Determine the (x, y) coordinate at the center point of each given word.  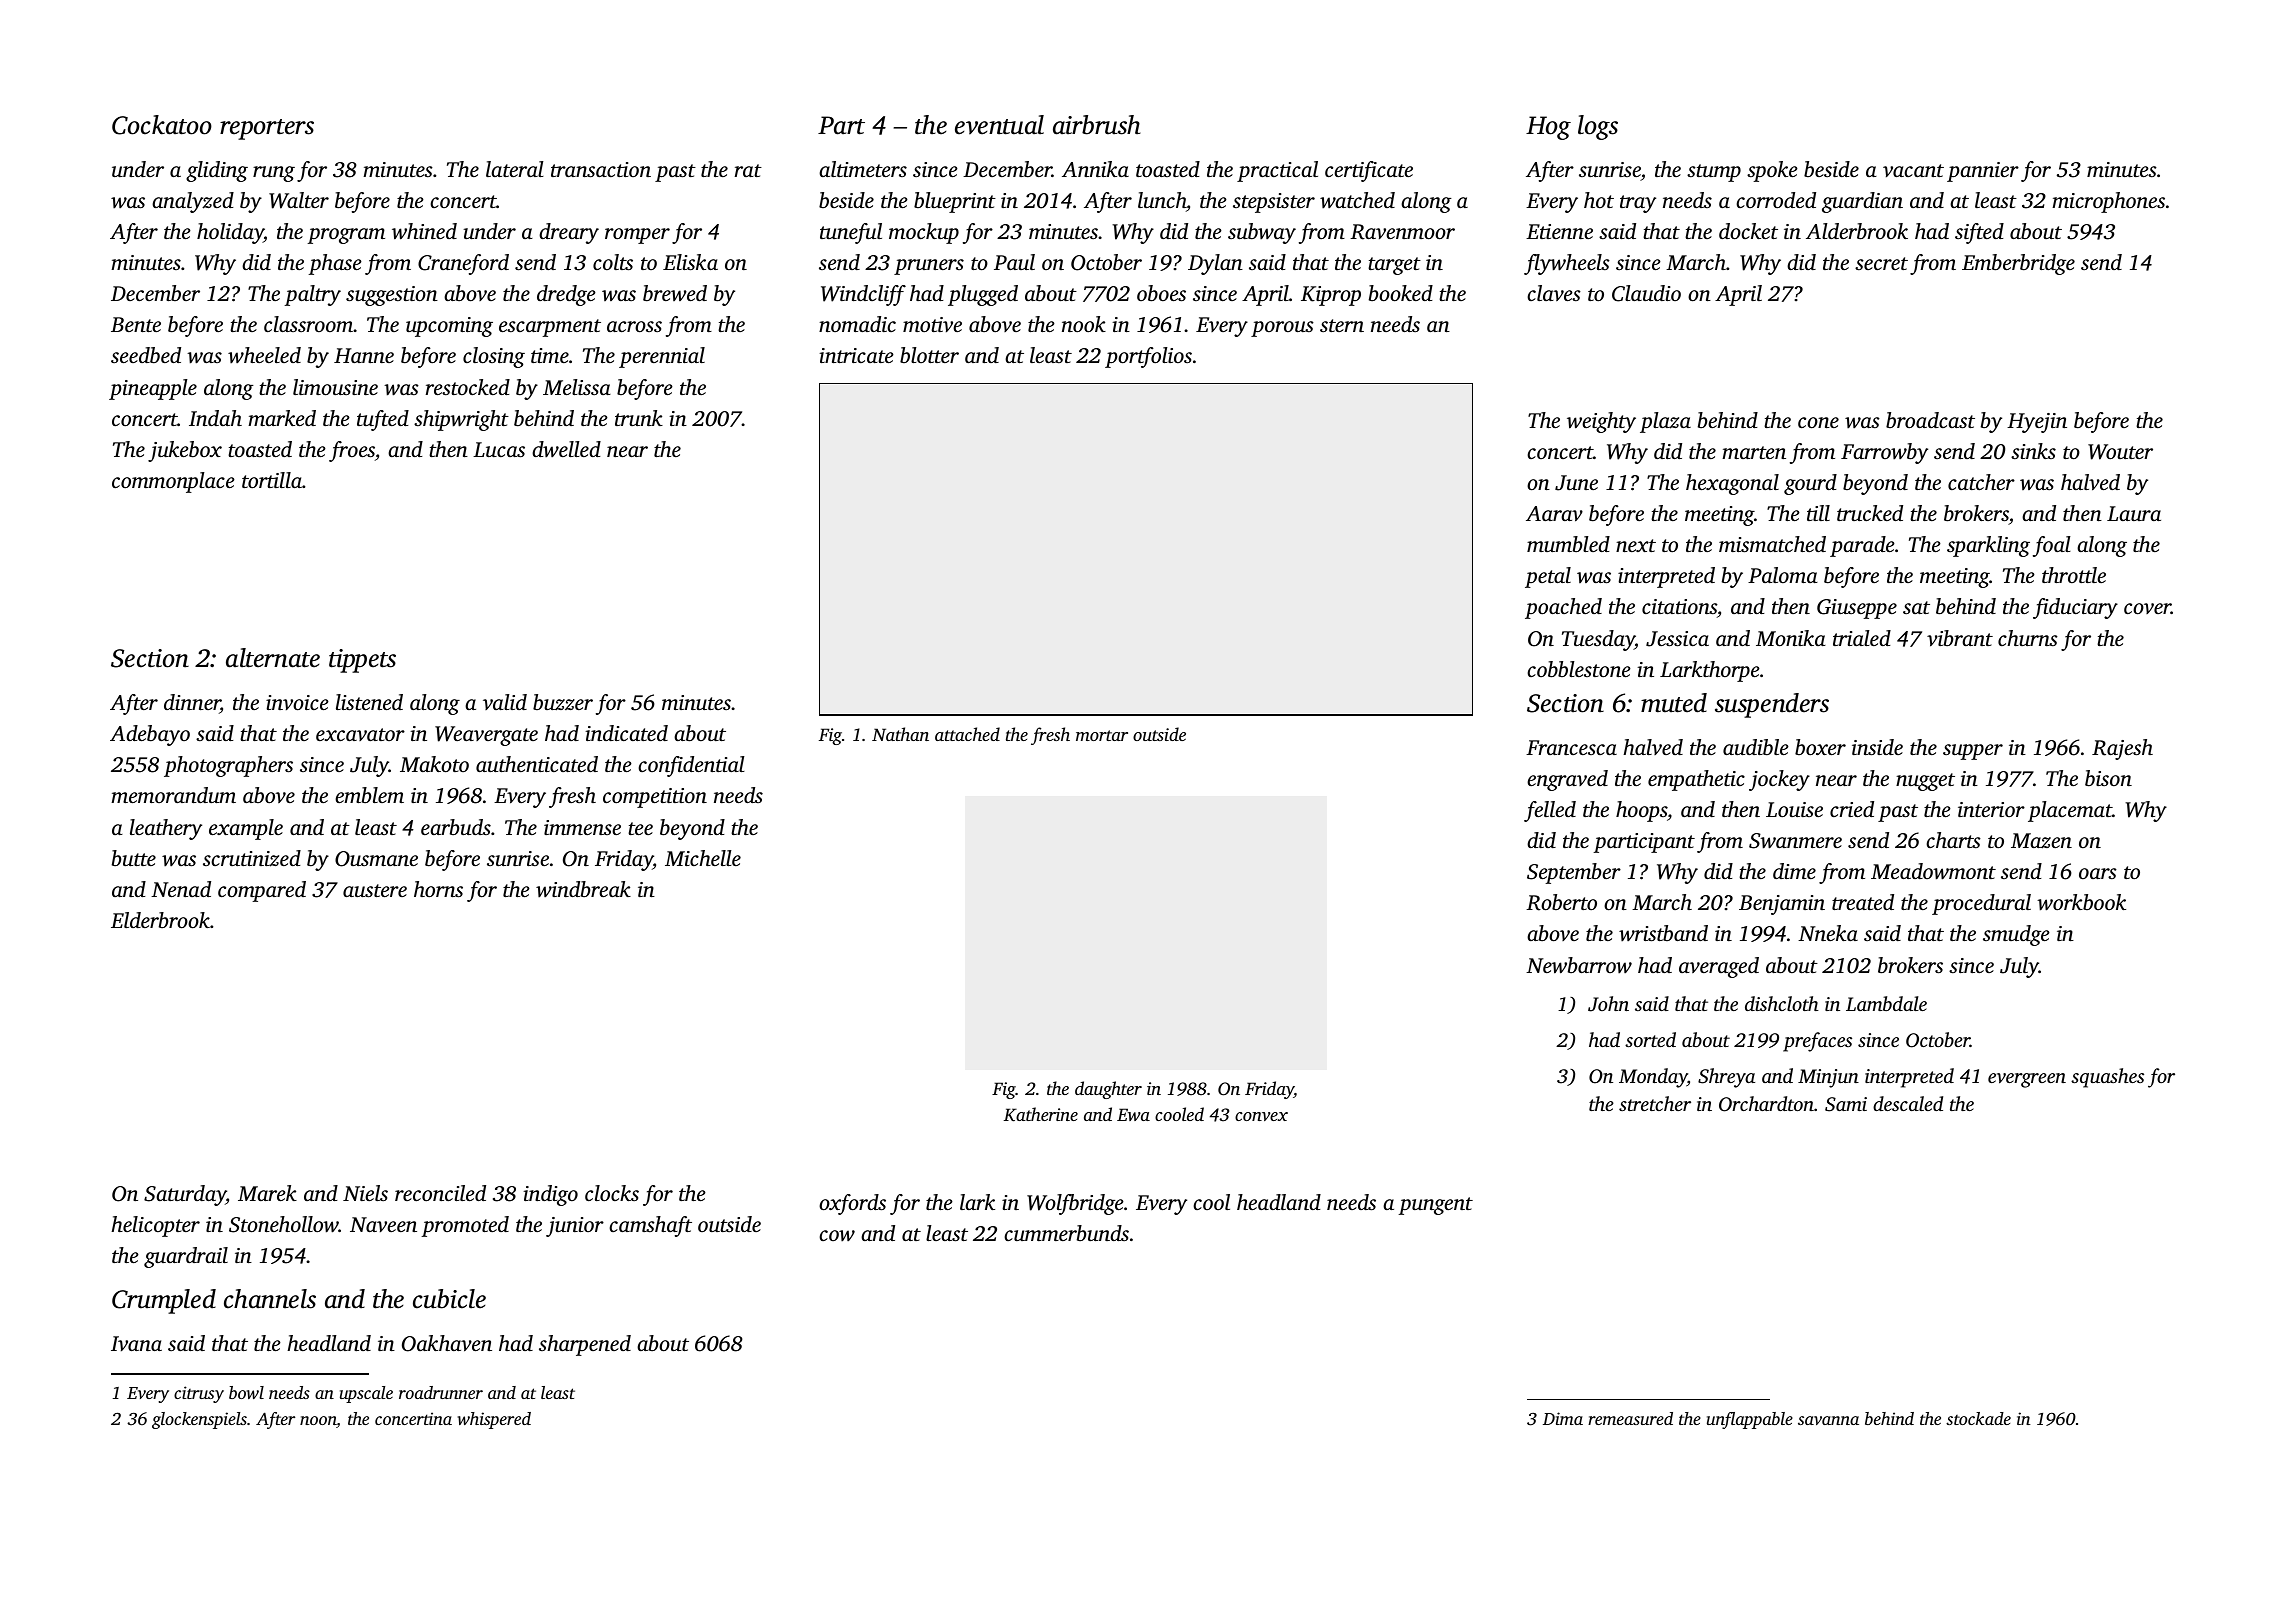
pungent (1435, 1206)
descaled (1908, 1103)
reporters (267, 129)
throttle (2074, 575)
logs (1598, 127)
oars (2098, 873)
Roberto (1561, 902)
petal (1548, 577)
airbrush (1096, 125)
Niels (365, 1193)
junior (575, 1227)
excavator (360, 734)
